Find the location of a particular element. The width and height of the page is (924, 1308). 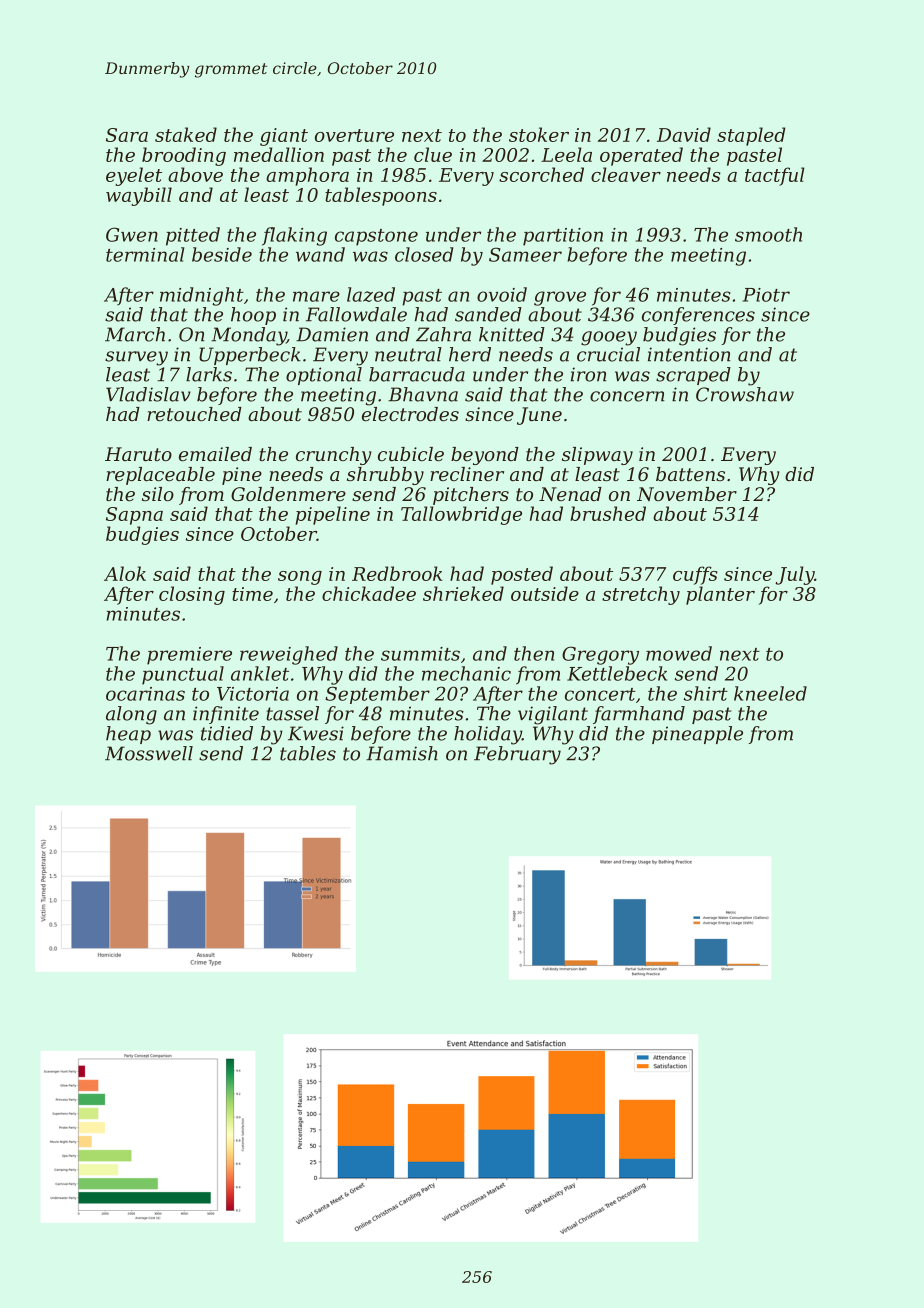

stapled is located at coordinates (751, 136).
